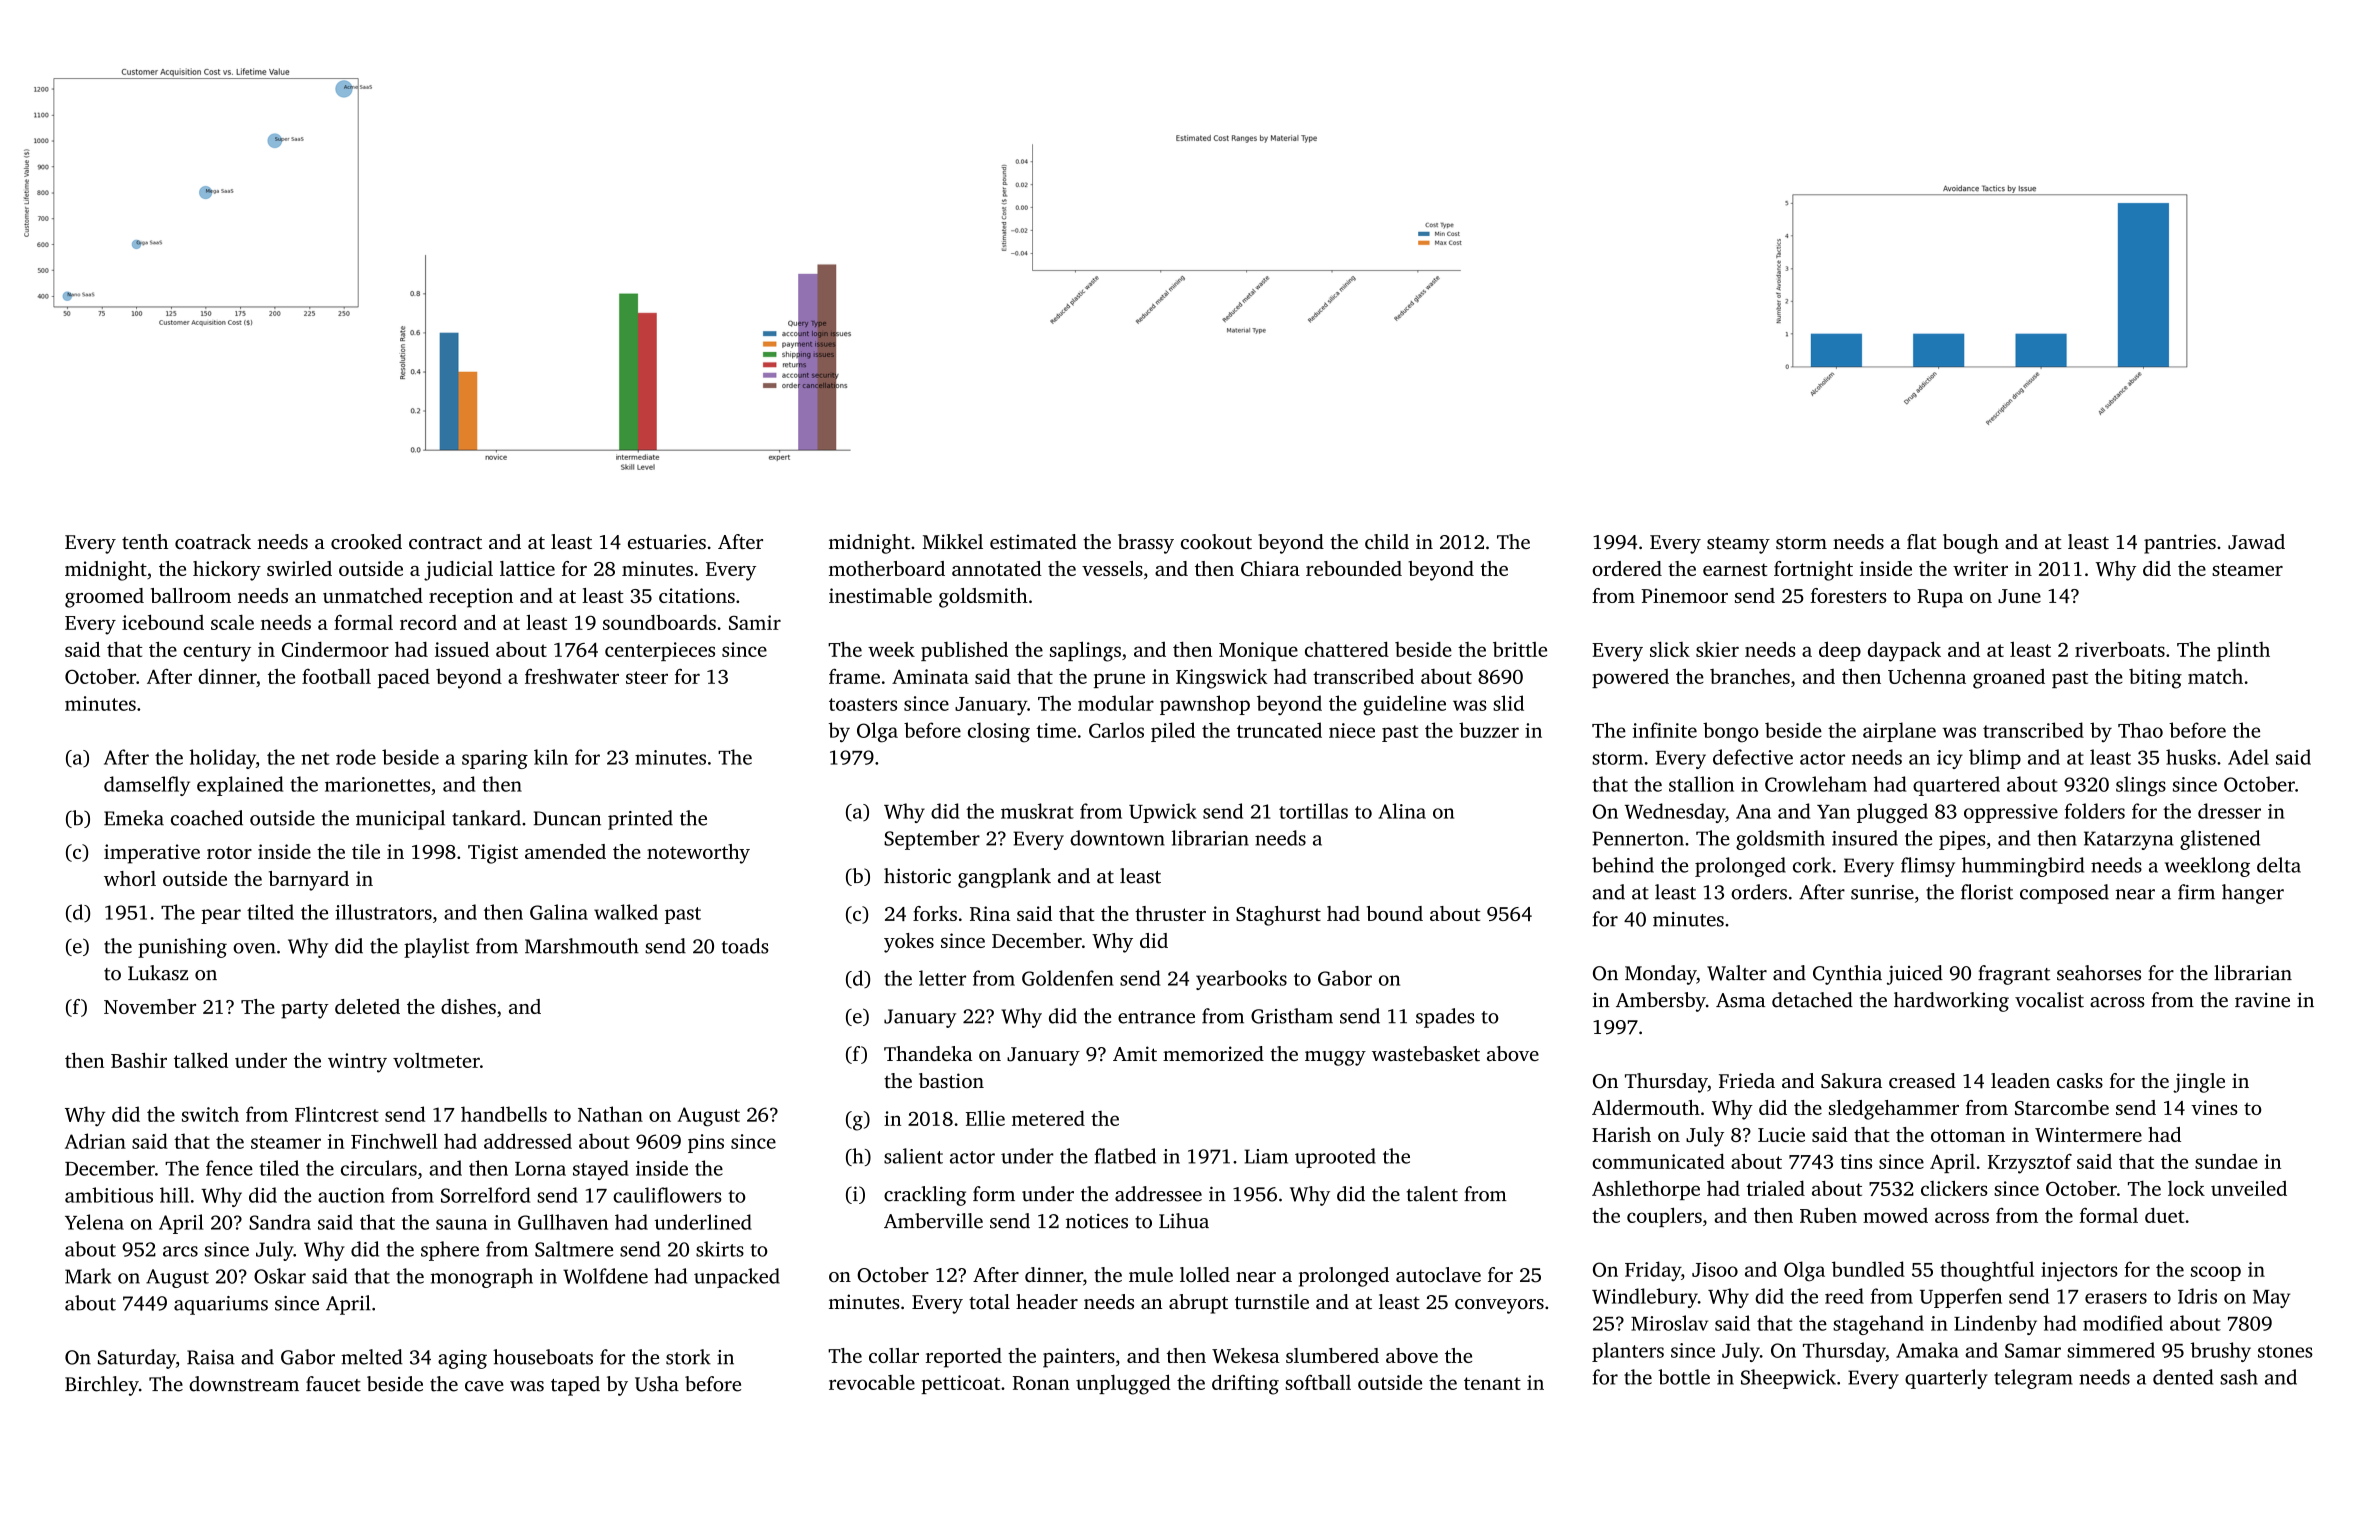 This document has width=2380, height=1540. What do you see at coordinates (989, 1301) in the document?
I see `total` at bounding box center [989, 1301].
